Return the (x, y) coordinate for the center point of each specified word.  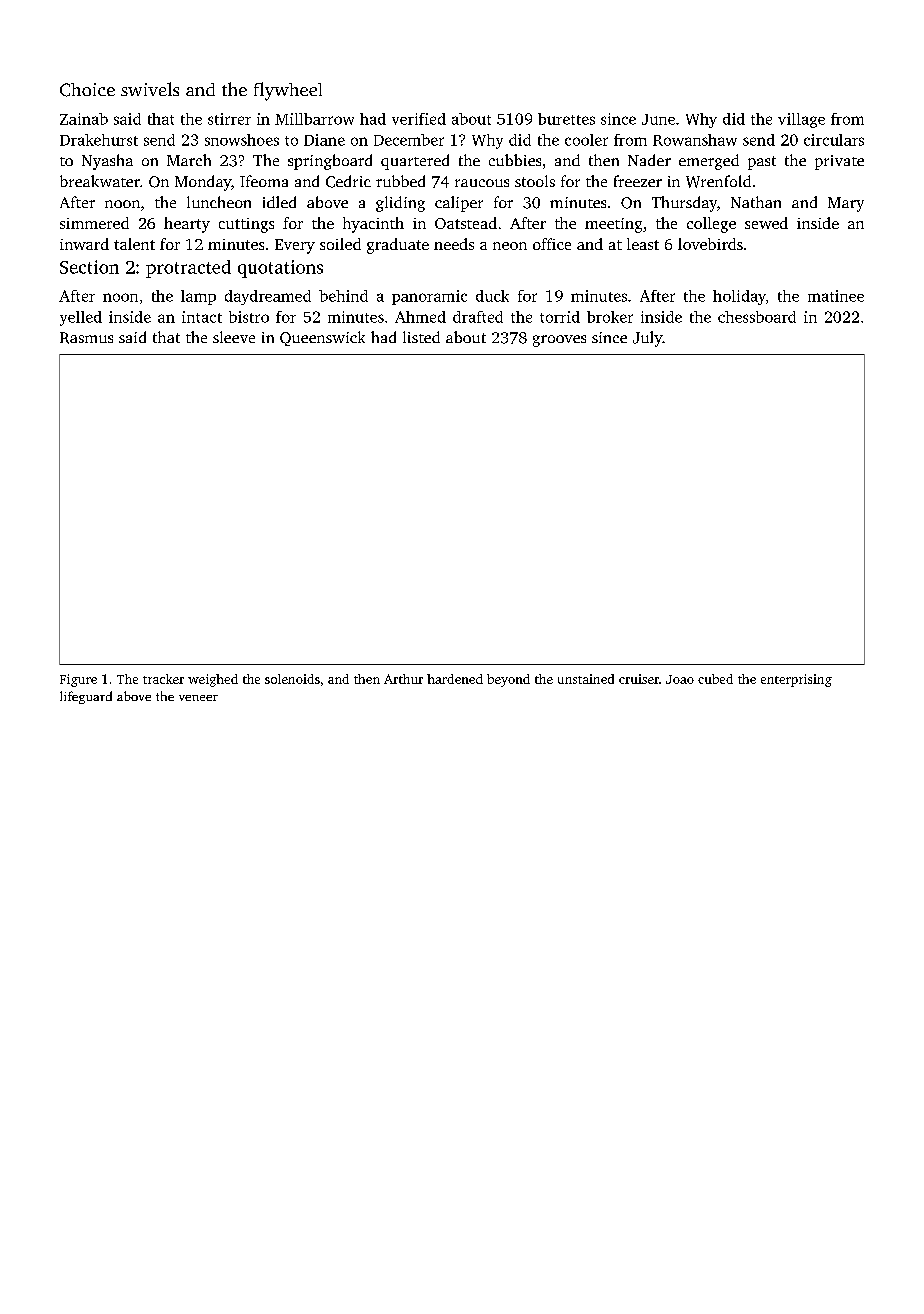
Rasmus (86, 338)
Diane (324, 140)
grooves (559, 341)
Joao (680, 679)
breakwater (100, 181)
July (648, 339)
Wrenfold (718, 181)
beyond (508, 680)
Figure (78, 680)
